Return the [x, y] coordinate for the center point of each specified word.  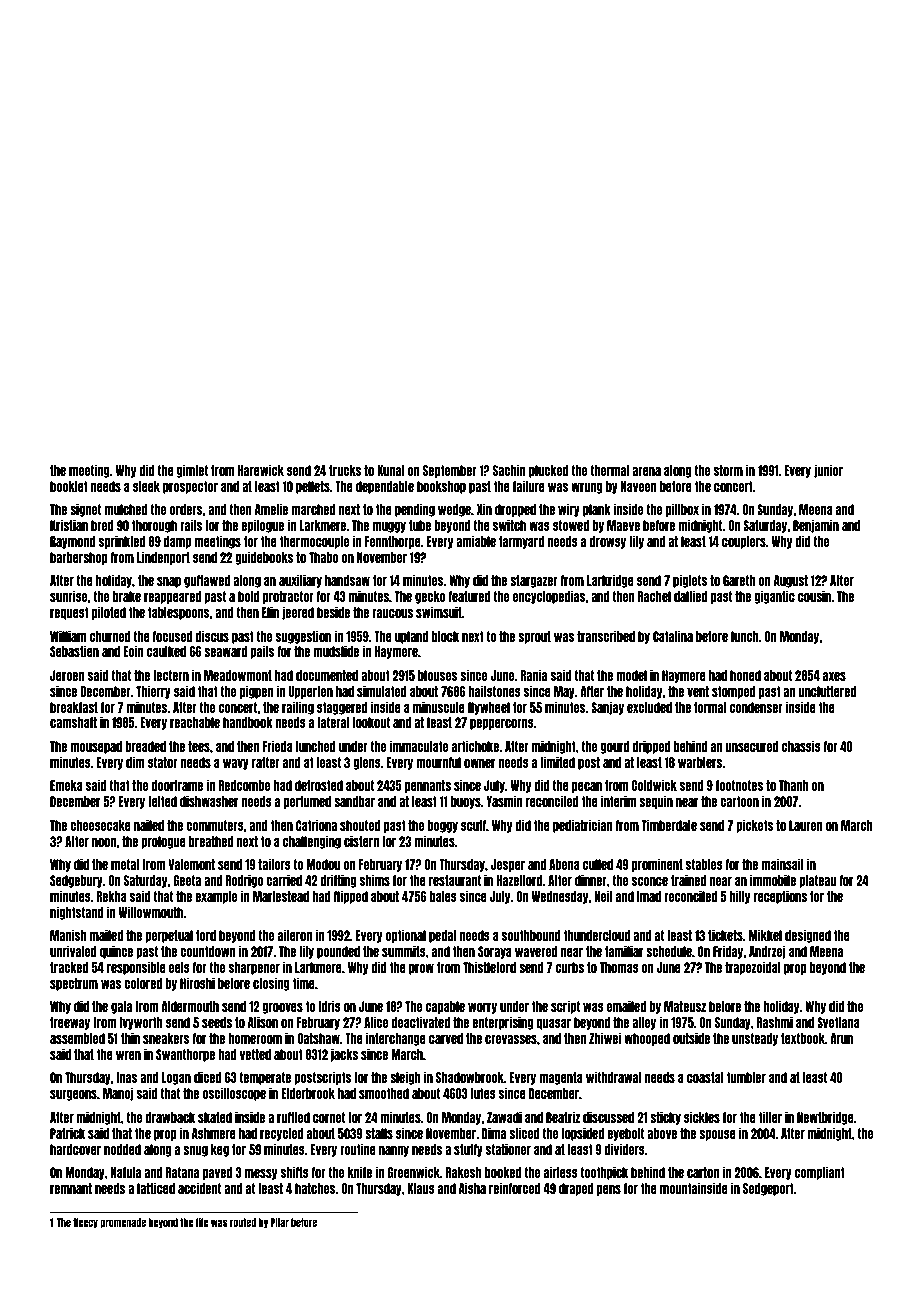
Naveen [639, 486]
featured [470, 596]
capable [445, 1007]
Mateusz [685, 1006]
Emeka [66, 785]
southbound [531, 935]
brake [127, 596]
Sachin [509, 470]
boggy [442, 826]
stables [704, 864]
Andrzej [767, 952]
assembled [77, 1038]
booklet [69, 486]
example [216, 897]
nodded [122, 1149]
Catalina [673, 636]
